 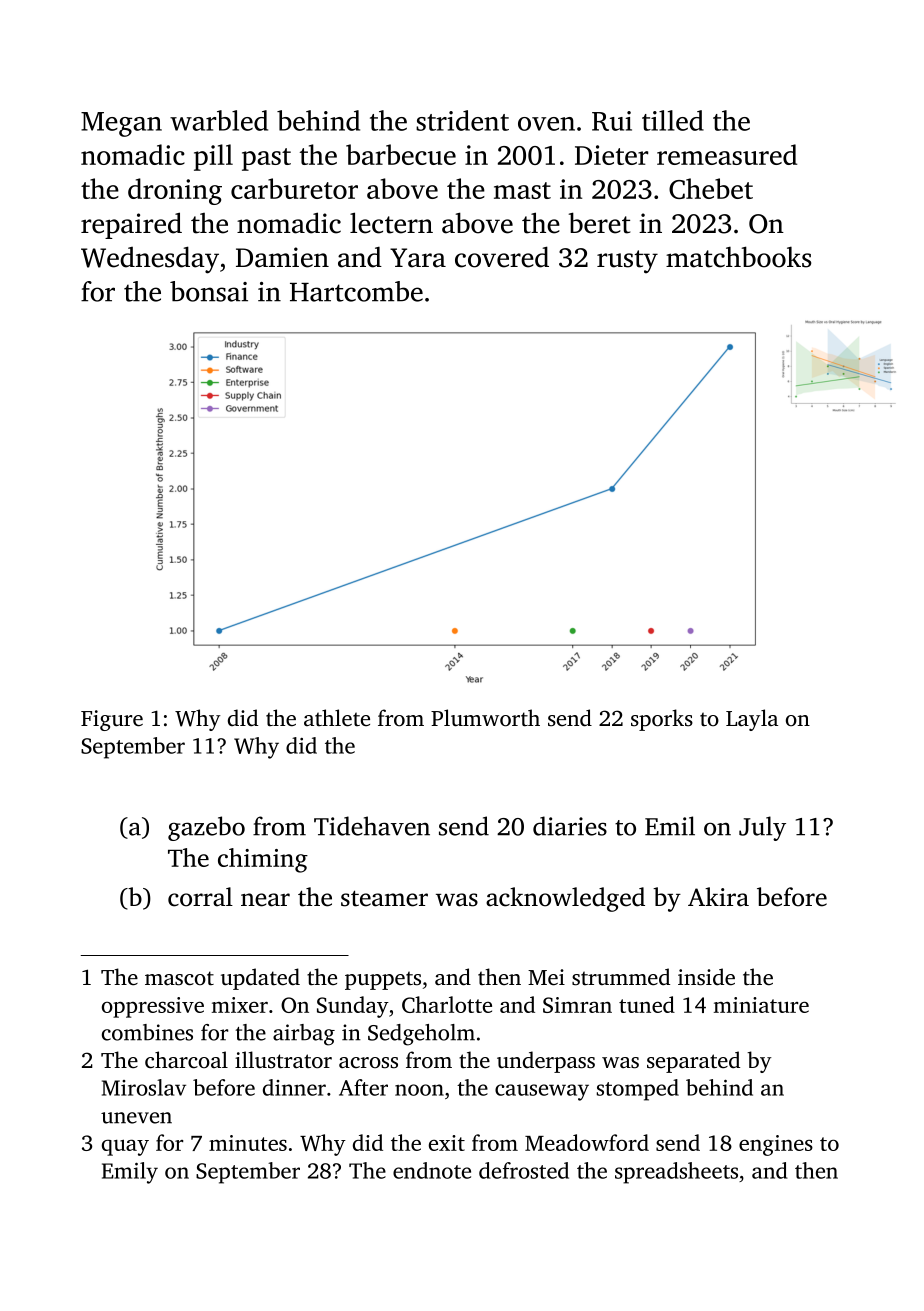 What do you see at coordinates (752, 720) in the screenshot?
I see `Layla` at bounding box center [752, 720].
